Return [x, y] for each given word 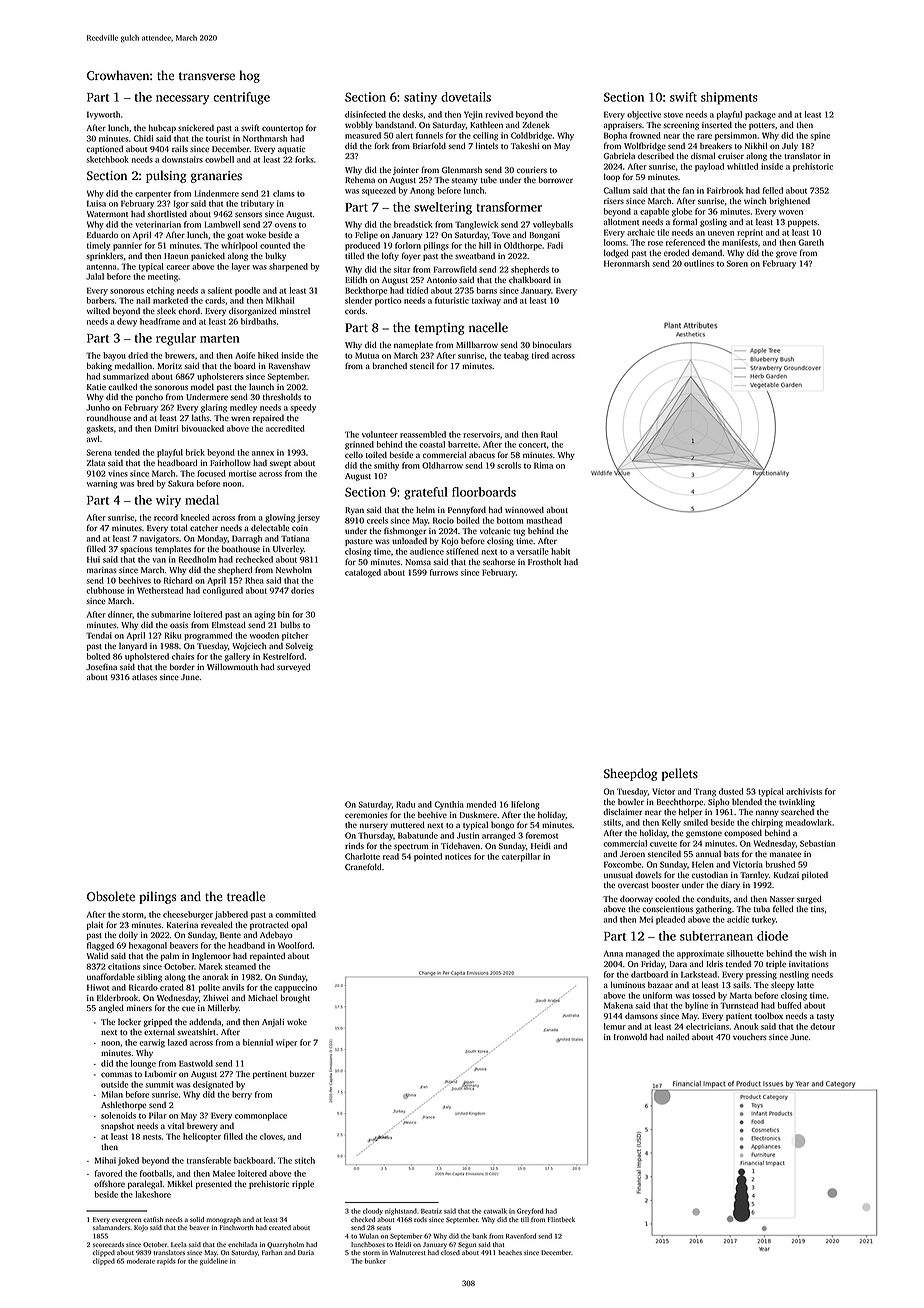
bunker [375, 1261]
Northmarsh [265, 138]
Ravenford [521, 1236]
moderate [141, 1261]
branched [390, 365]
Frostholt [544, 561]
